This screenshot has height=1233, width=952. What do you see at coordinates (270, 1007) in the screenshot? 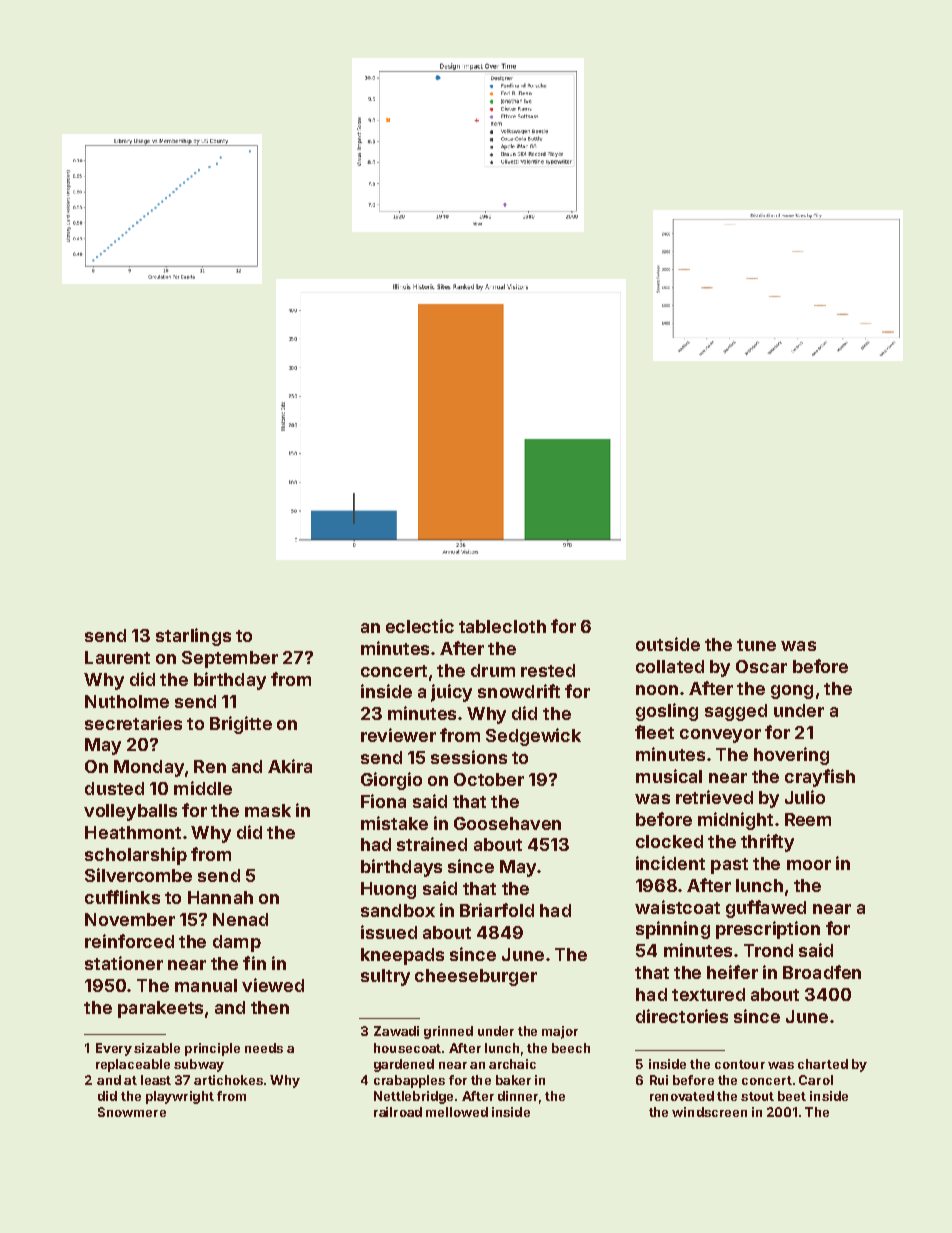
I see `then` at bounding box center [270, 1007].
